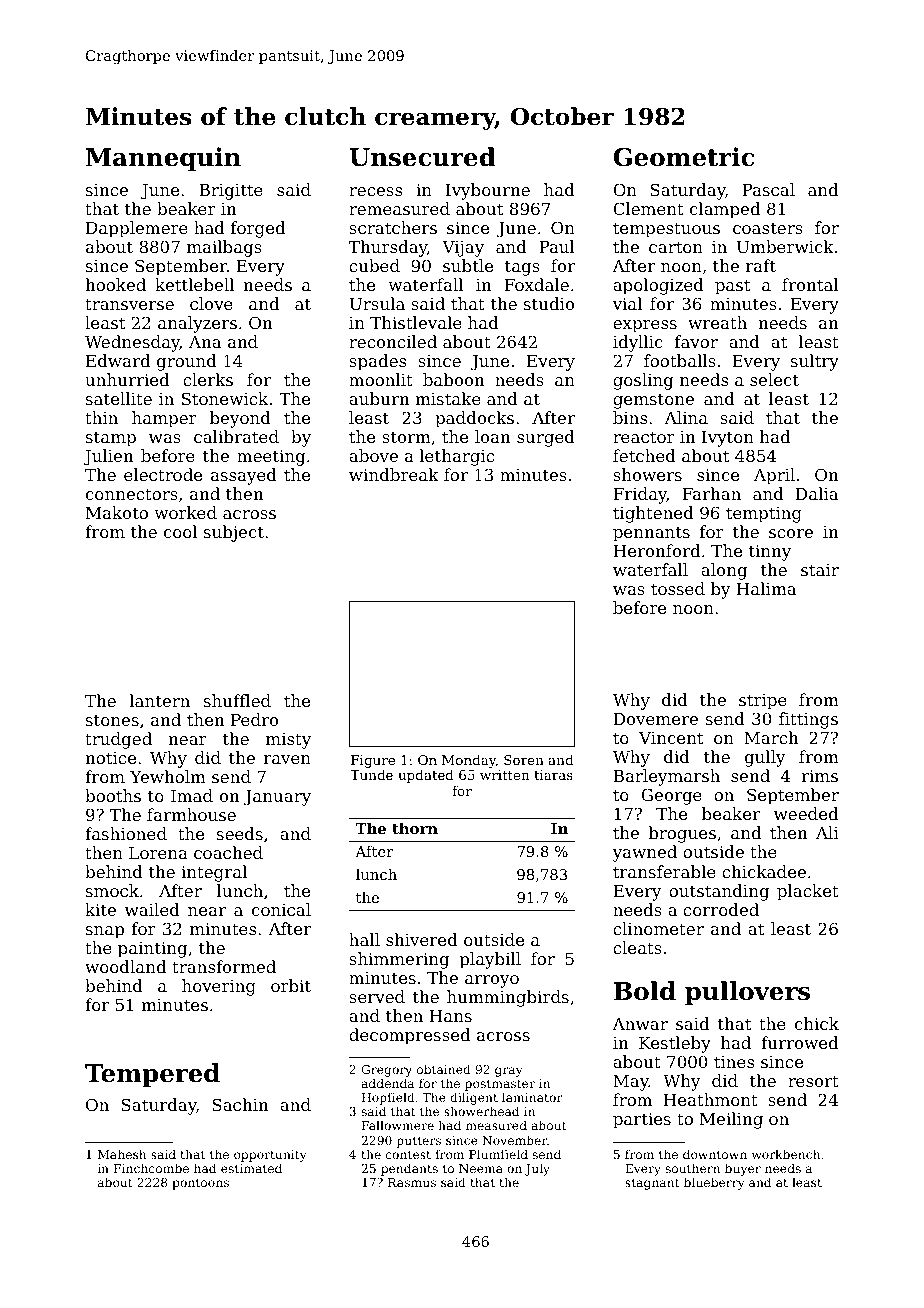 The height and width of the page is (1308, 924). Describe the element at coordinates (638, 343) in the page. I see `idyllic` at that location.
